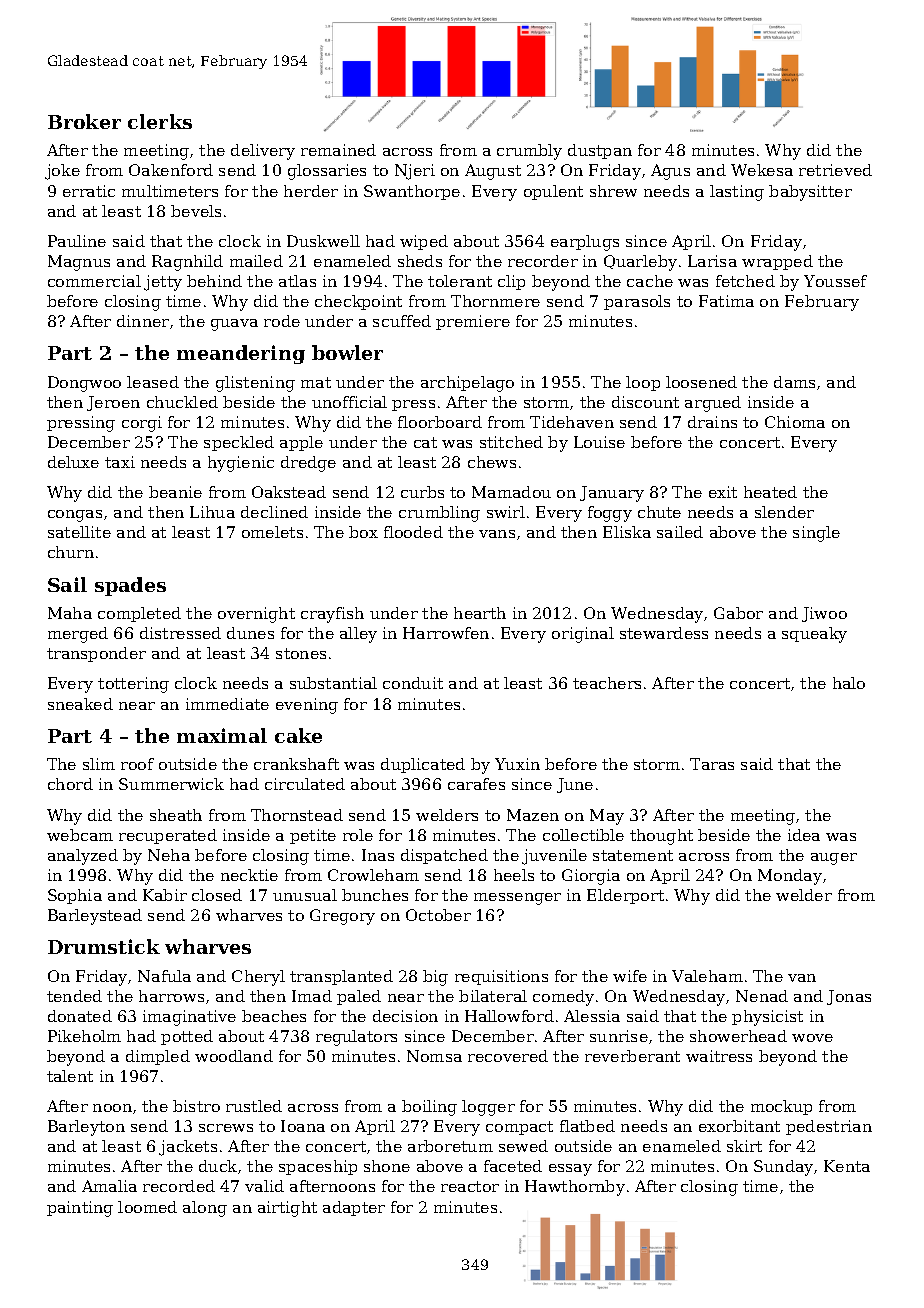 The height and width of the screenshot is (1308, 924). What do you see at coordinates (196, 211) in the screenshot?
I see `bevels` at bounding box center [196, 211].
